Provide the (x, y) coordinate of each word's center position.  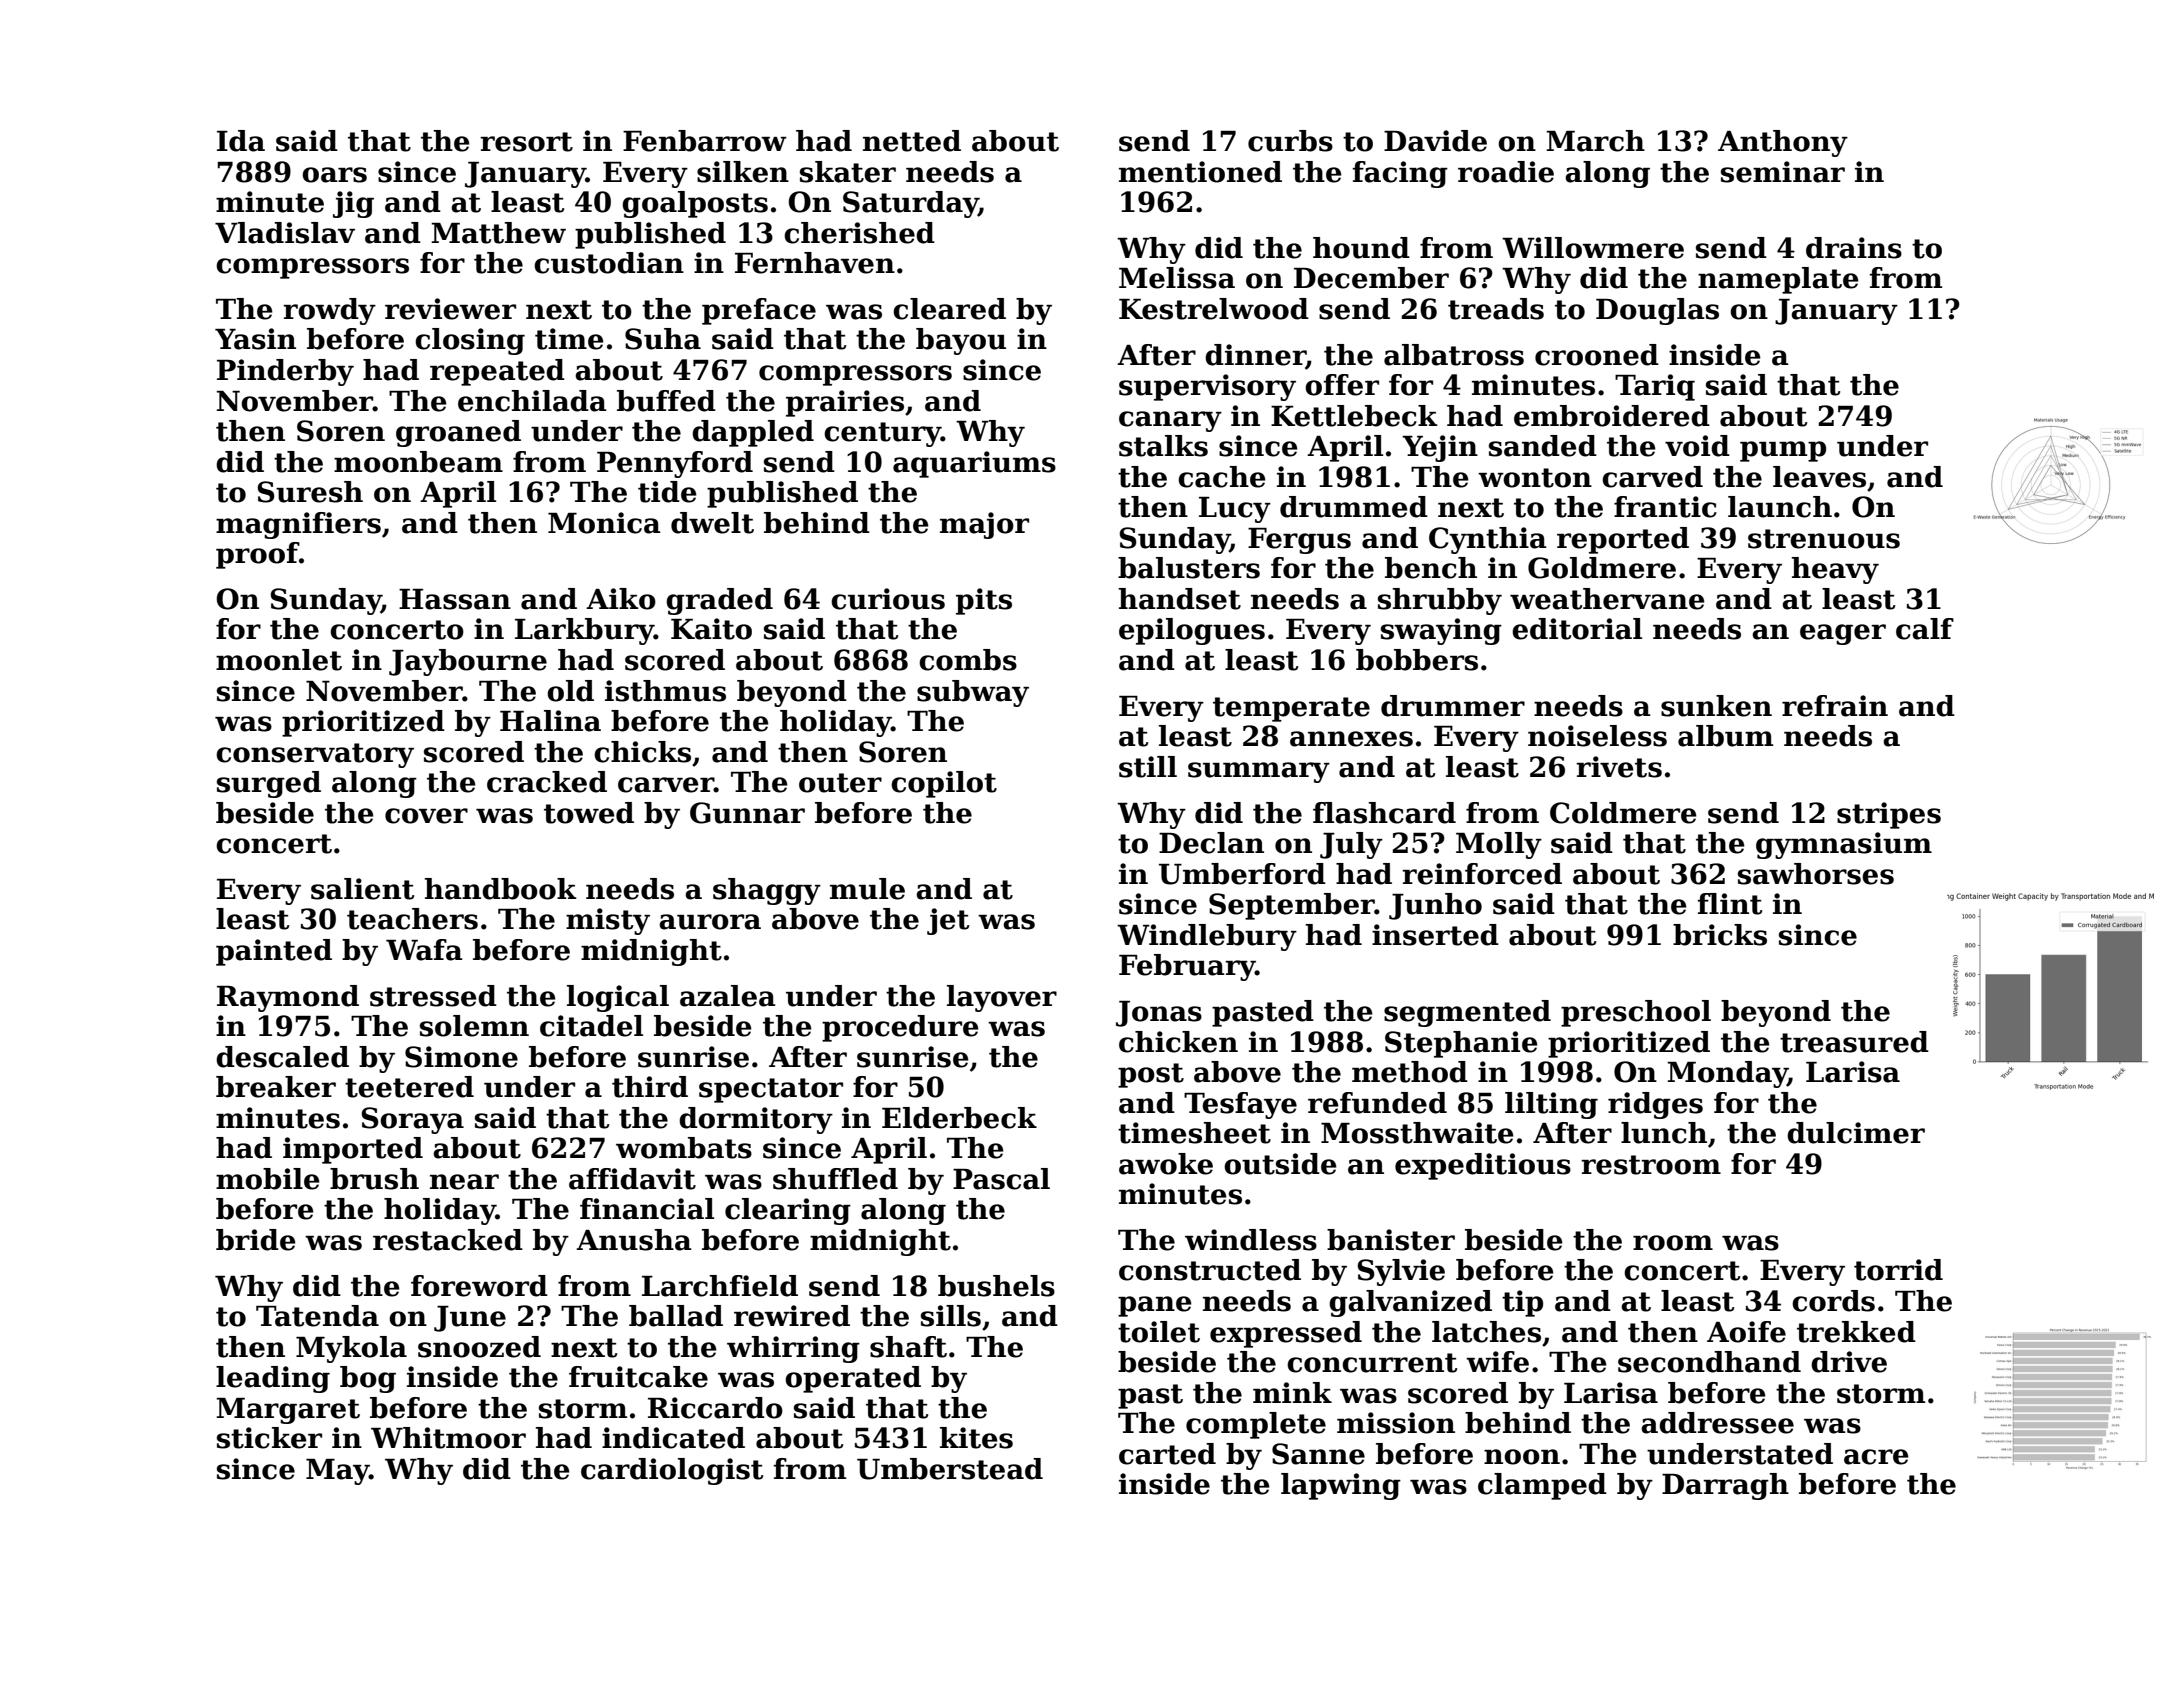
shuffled (835, 1179)
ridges (1655, 1105)
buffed (666, 401)
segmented (1467, 1013)
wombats (684, 1148)
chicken (1178, 1042)
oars (334, 175)
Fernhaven (815, 263)
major (984, 525)
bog (368, 1379)
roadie (1506, 172)
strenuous (1824, 539)
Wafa (424, 950)
